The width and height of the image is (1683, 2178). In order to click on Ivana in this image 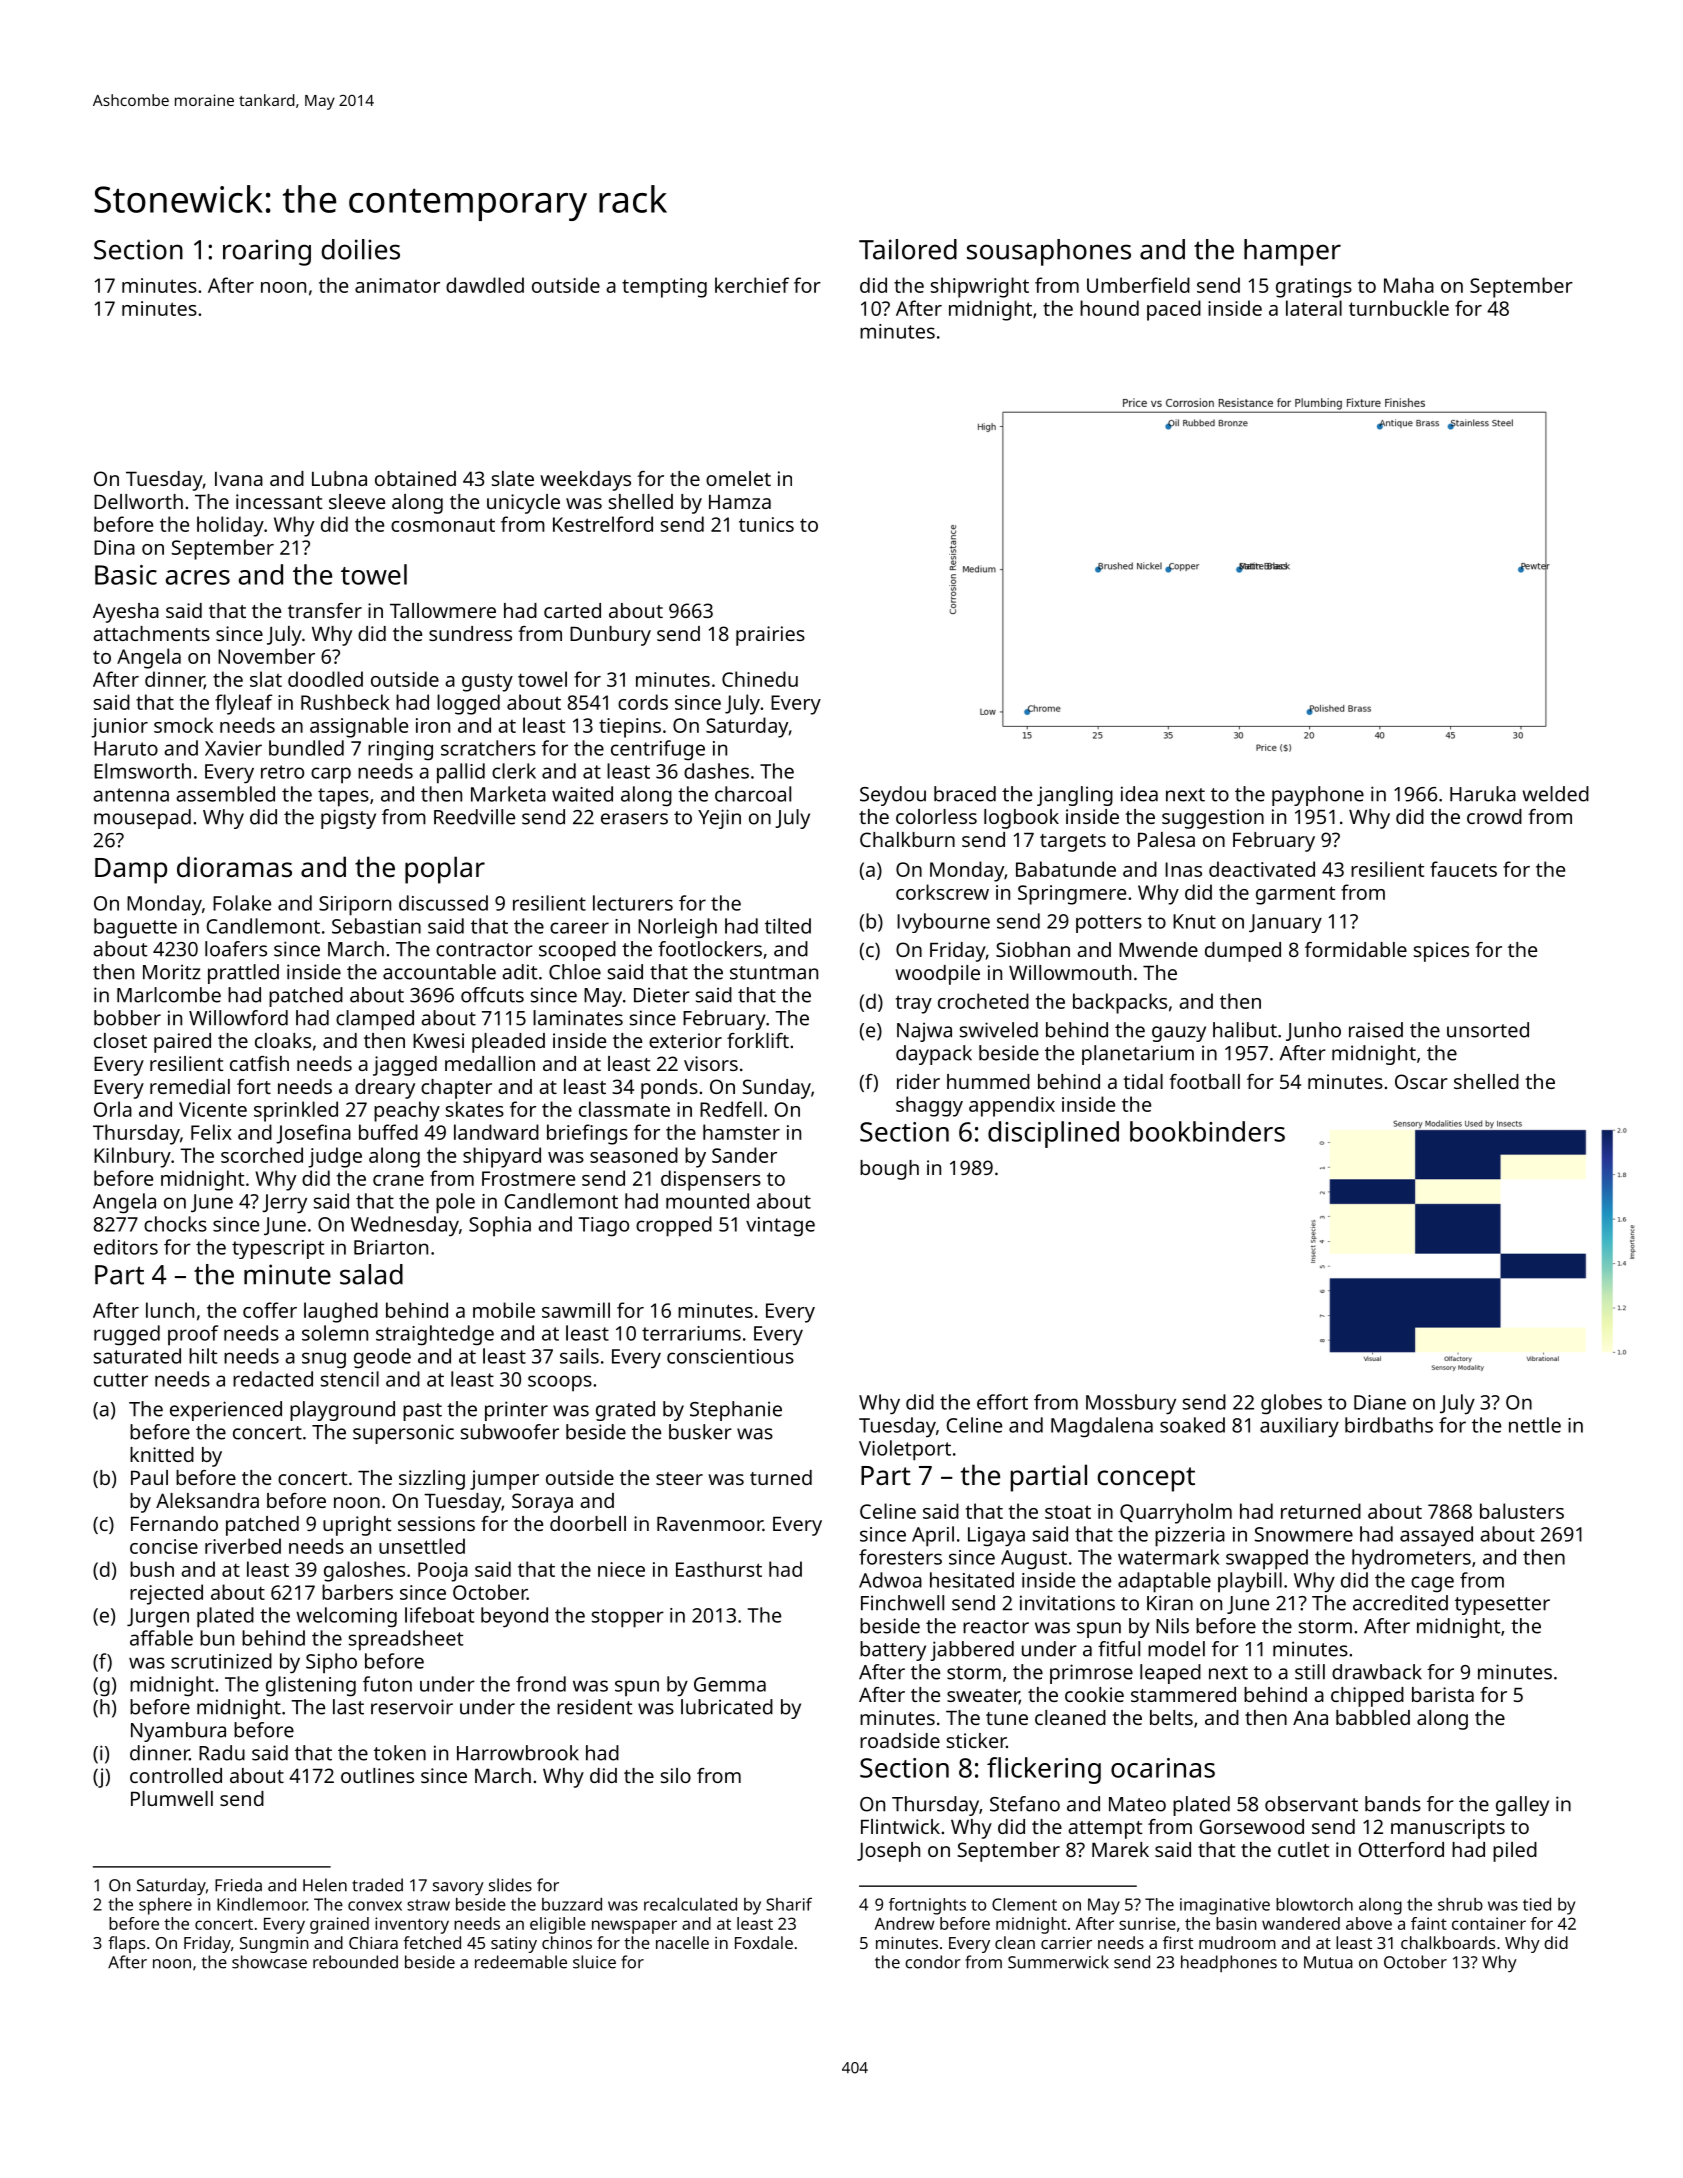, I will do `click(239, 479)`.
